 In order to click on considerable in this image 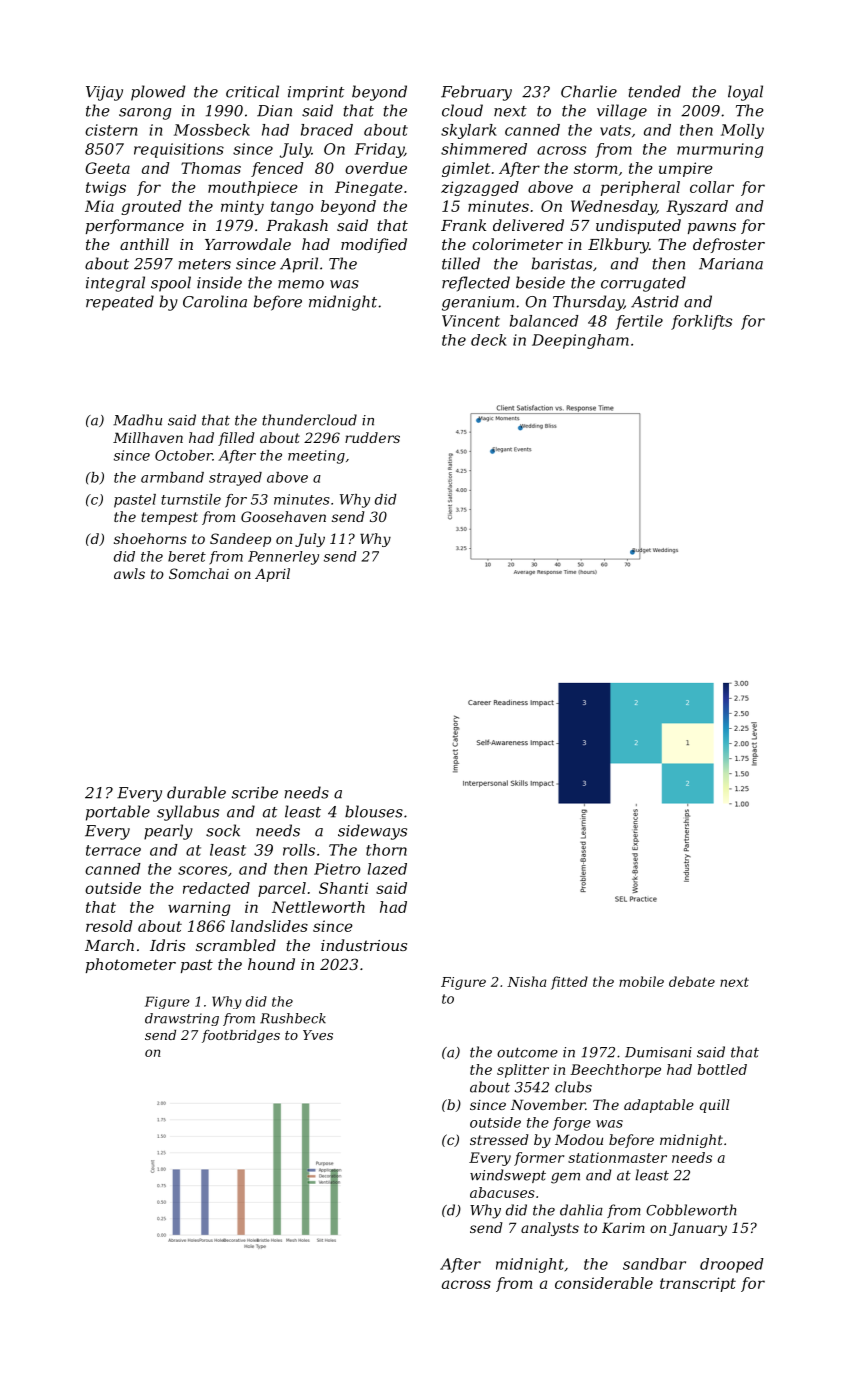, I will do `click(604, 1283)`.
